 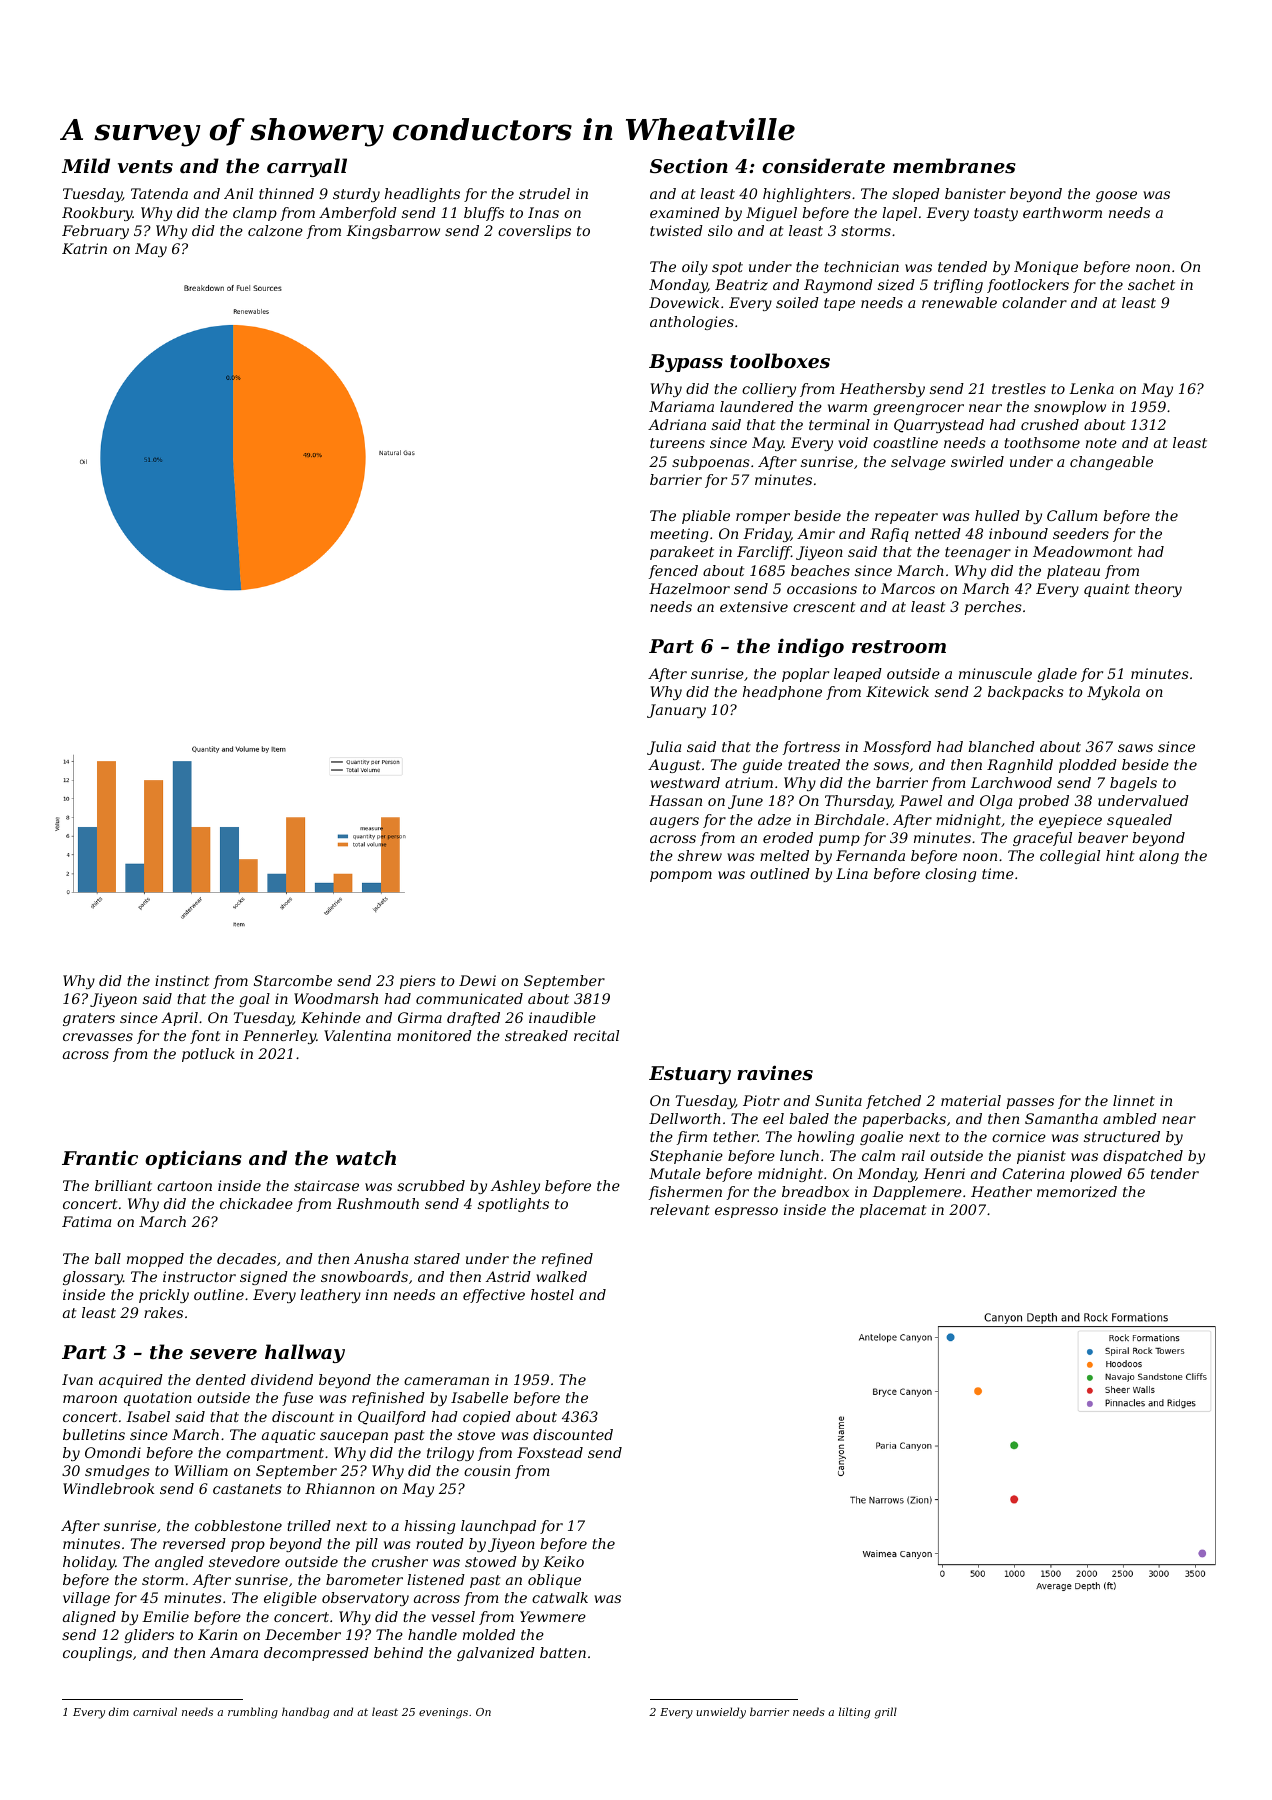 What do you see at coordinates (1077, 1192) in the document?
I see `memorized` at bounding box center [1077, 1192].
